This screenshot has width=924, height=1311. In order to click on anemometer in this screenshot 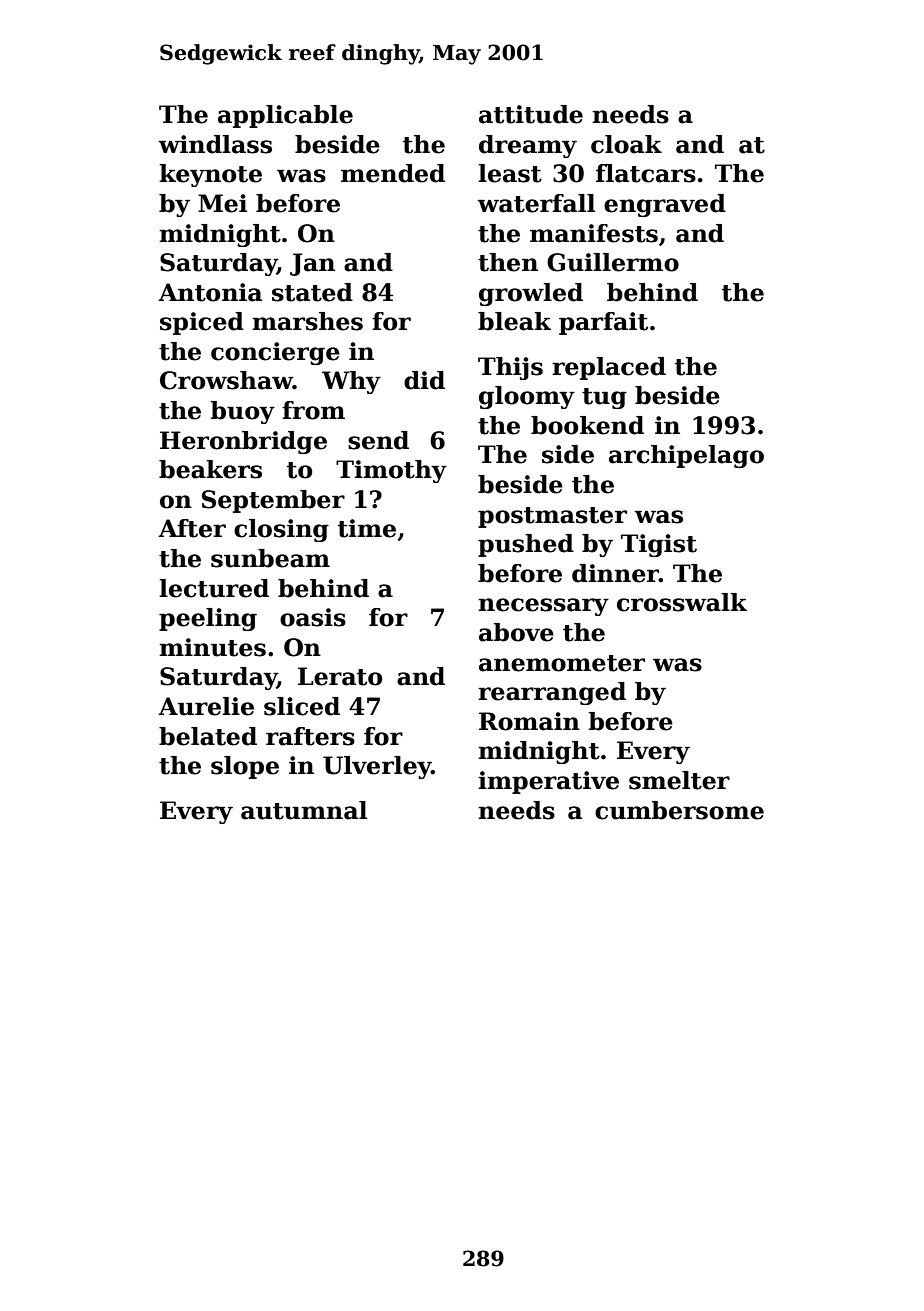, I will do `click(562, 663)`.
